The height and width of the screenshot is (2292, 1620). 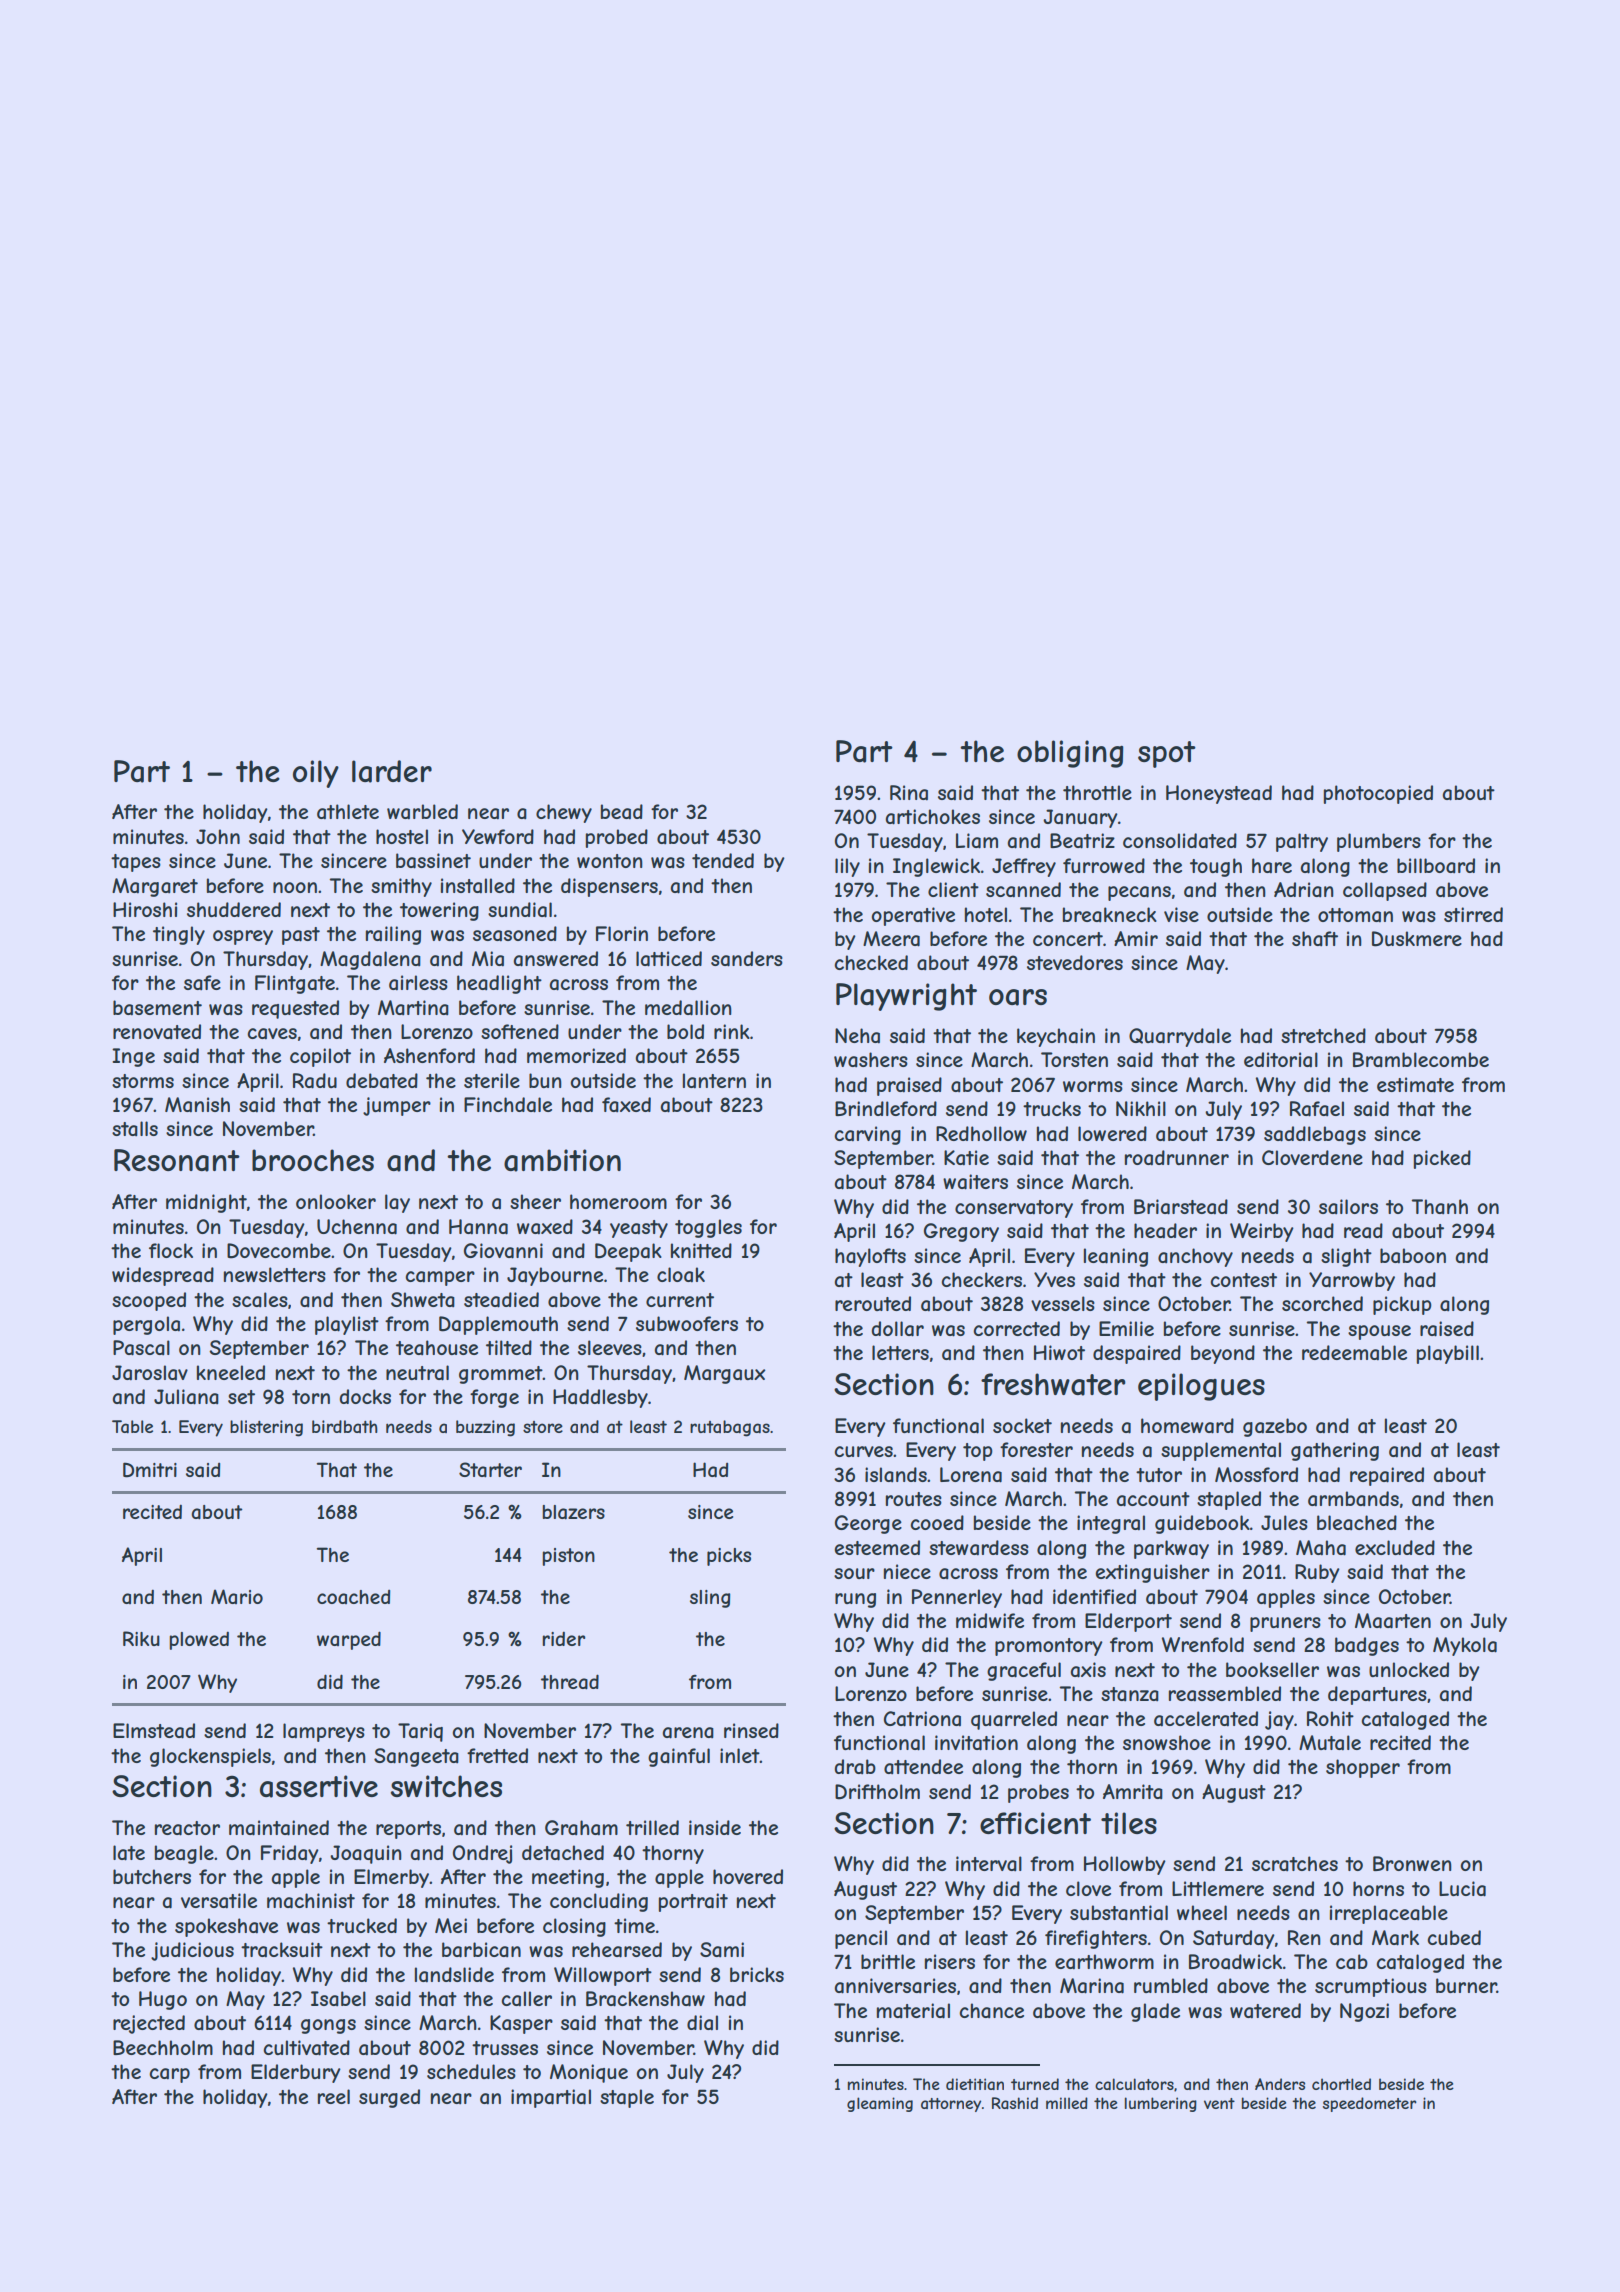 I want to click on larder, so click(x=392, y=771).
